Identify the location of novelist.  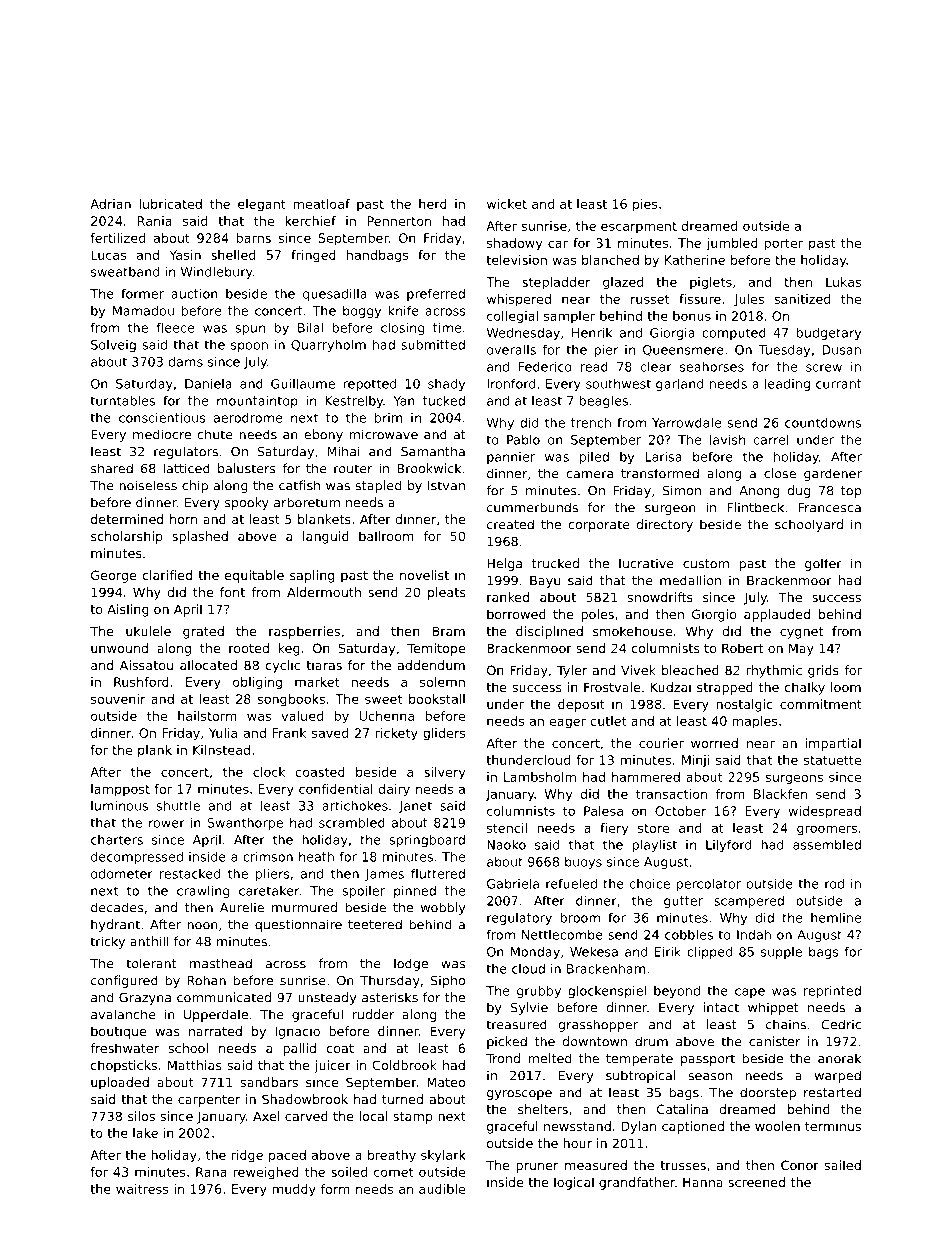
(424, 575).
